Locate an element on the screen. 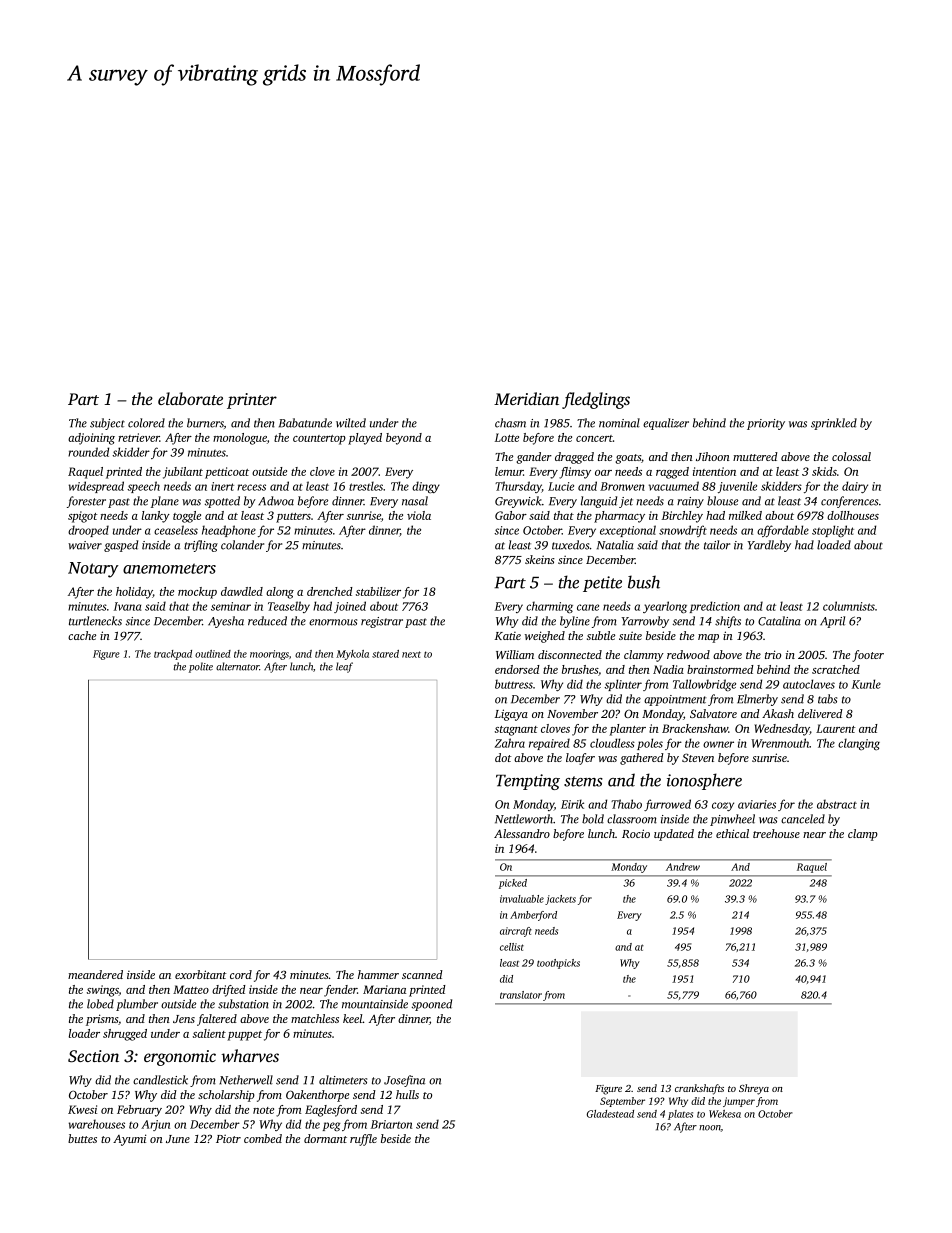  Meridian is located at coordinates (526, 398).
